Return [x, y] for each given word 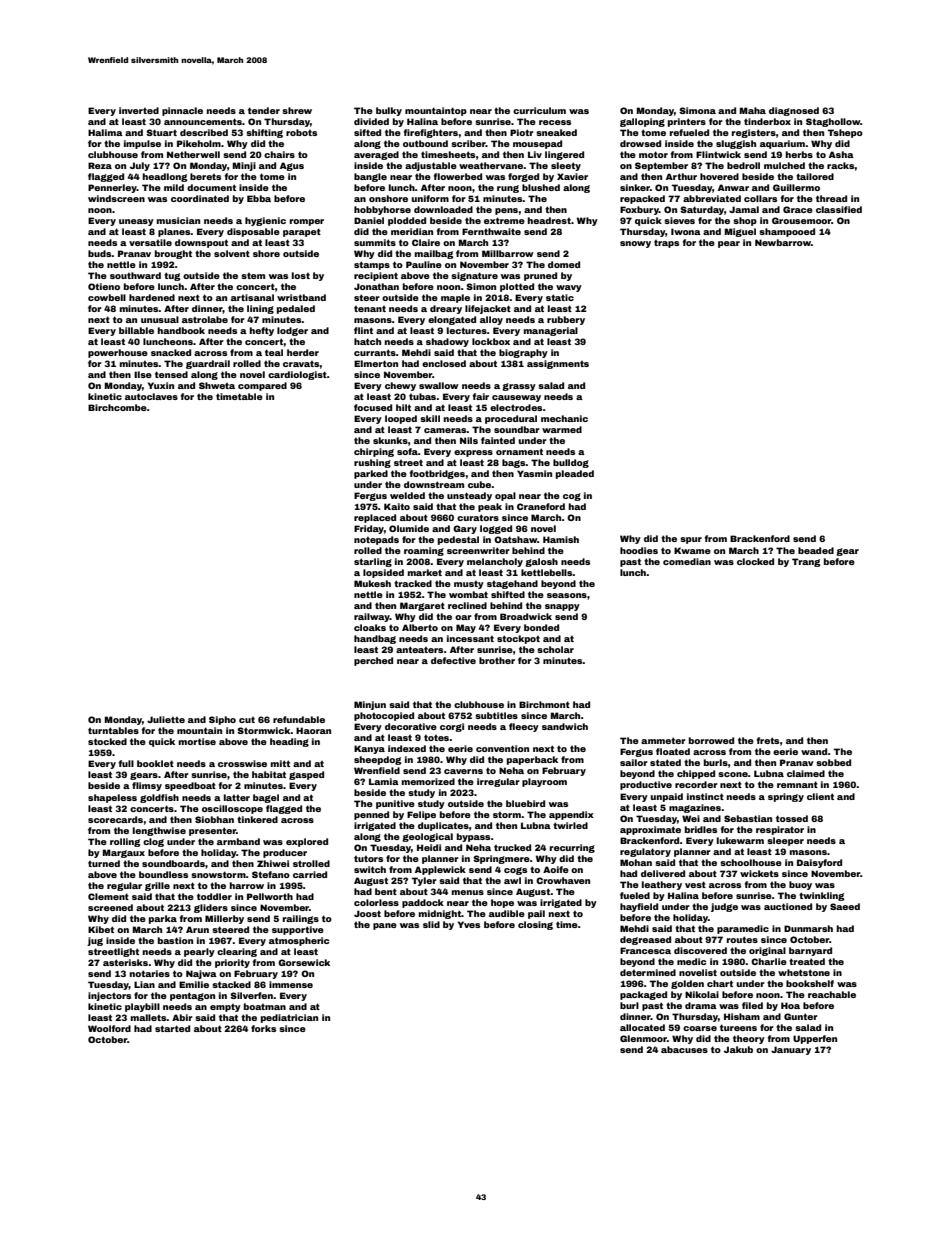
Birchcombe [117, 407]
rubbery [566, 320]
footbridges [437, 474]
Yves [469, 924]
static [560, 297]
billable [136, 330]
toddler [214, 896]
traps [666, 244]
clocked [755, 561]
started [172, 1028]
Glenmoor [643, 1038]
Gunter [801, 1016]
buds [100, 253]
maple [455, 298]
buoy [800, 885]
